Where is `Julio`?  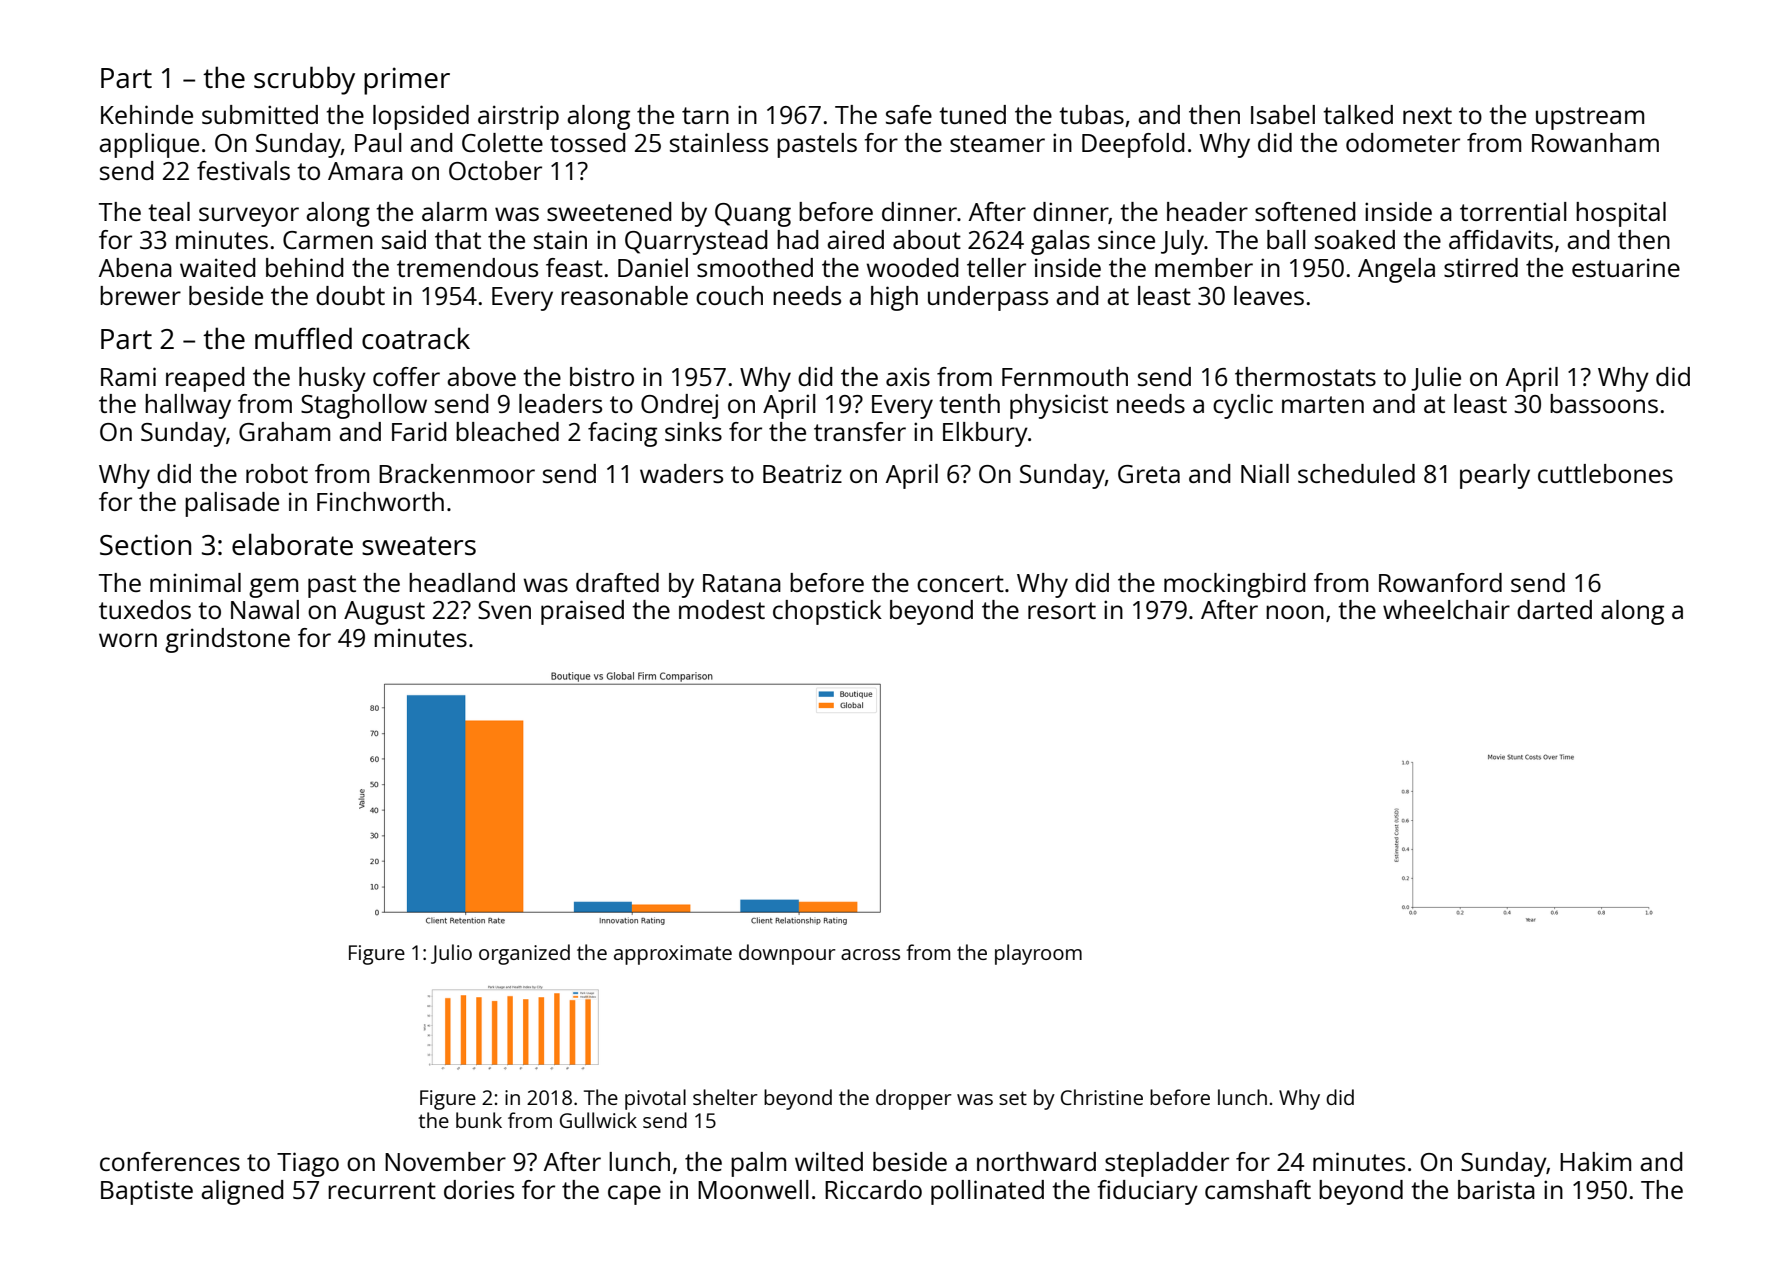 Julio is located at coordinates (451, 954).
